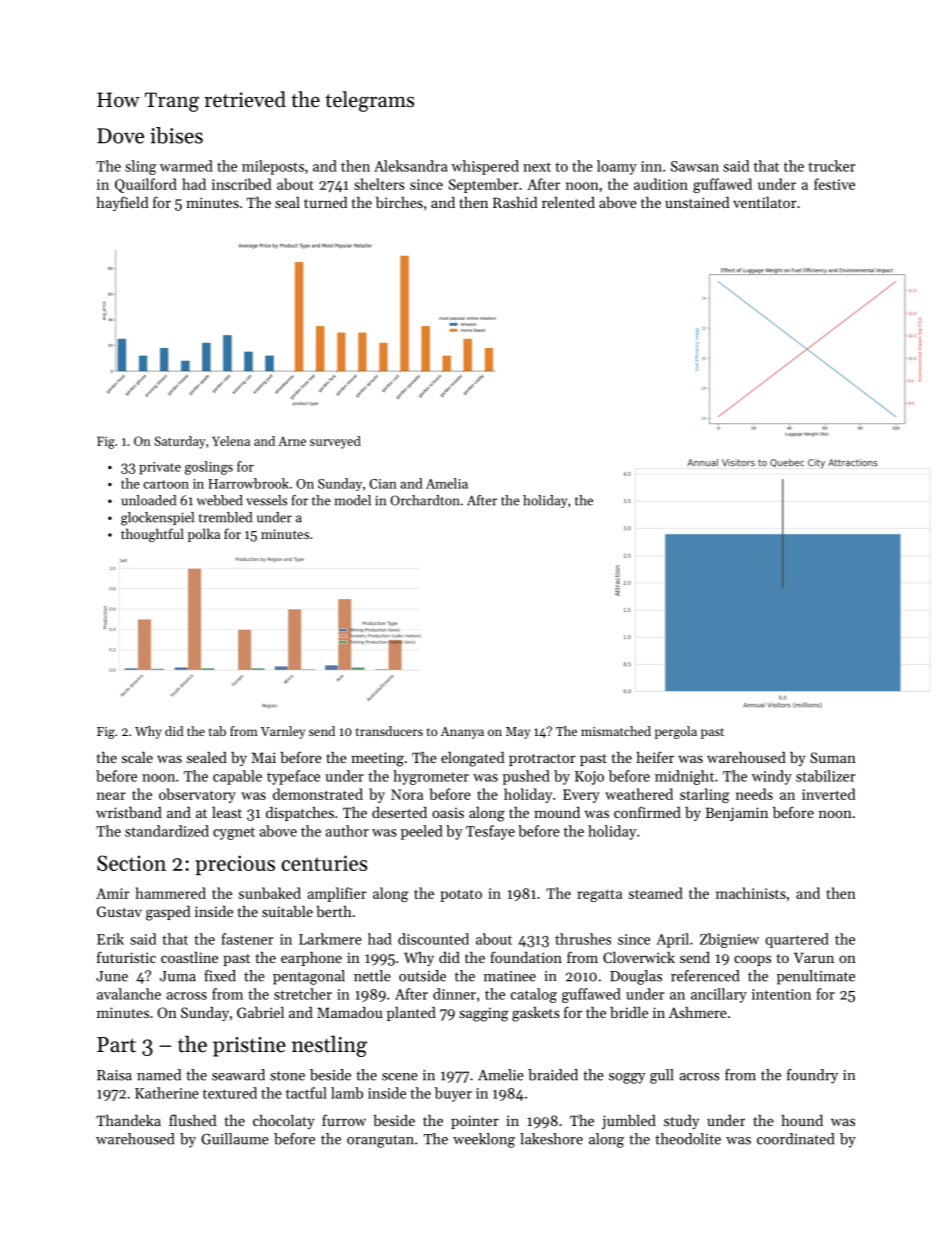 The height and width of the screenshot is (1233, 952). I want to click on hygrometer, so click(431, 777).
